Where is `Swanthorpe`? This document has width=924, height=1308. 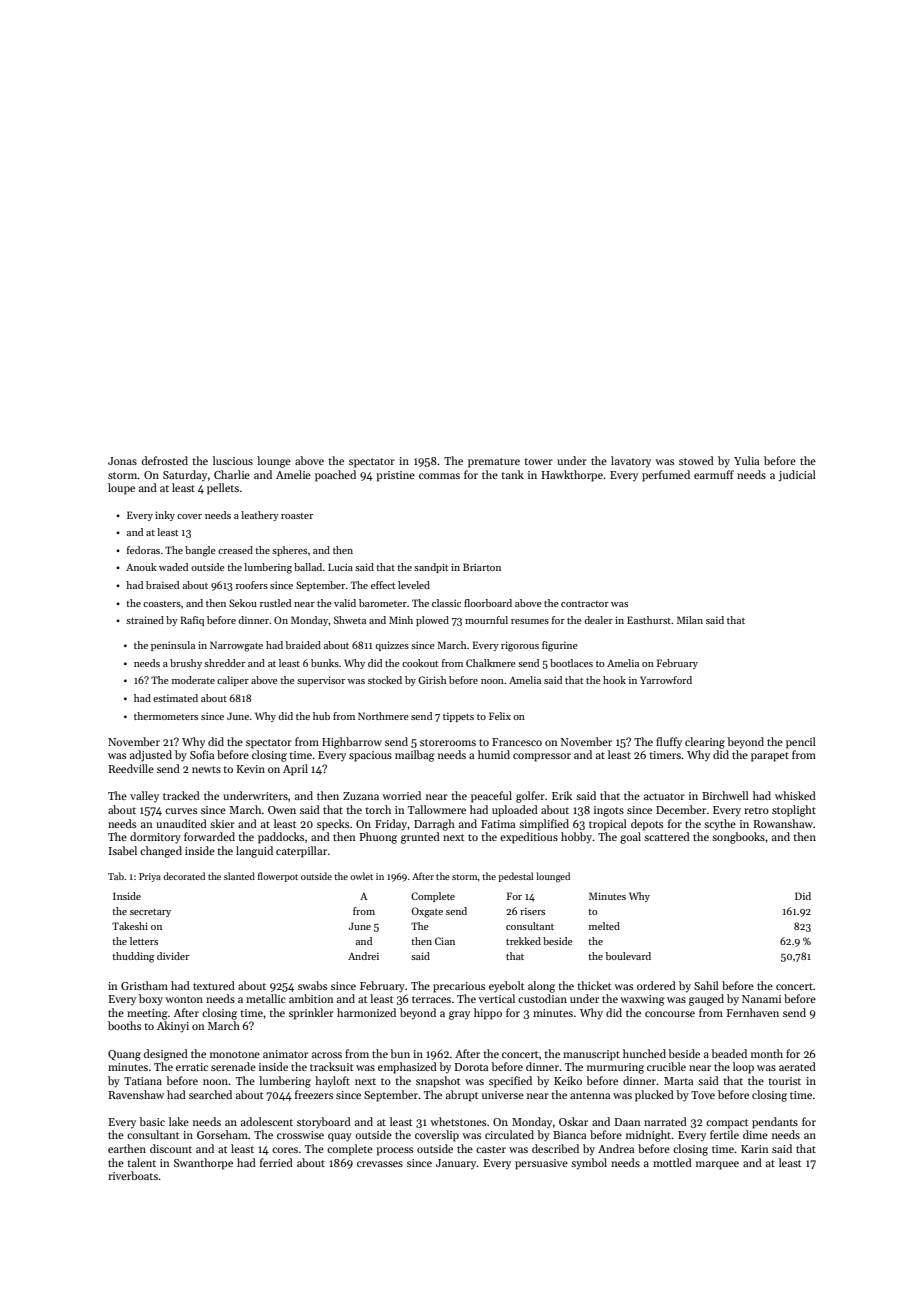 Swanthorpe is located at coordinates (203, 1164).
